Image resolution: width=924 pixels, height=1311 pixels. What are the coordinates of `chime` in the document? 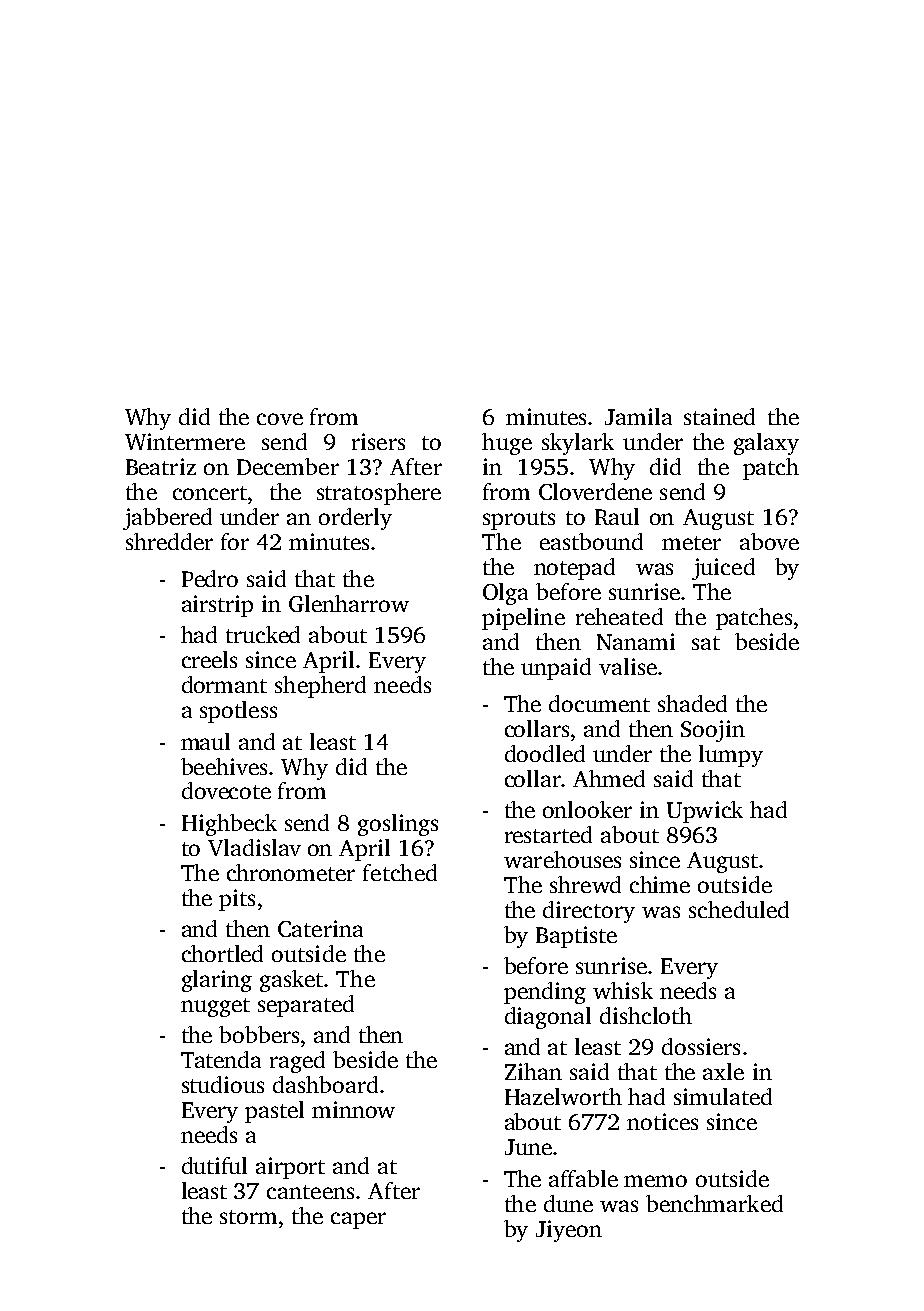 It's located at (660, 884).
